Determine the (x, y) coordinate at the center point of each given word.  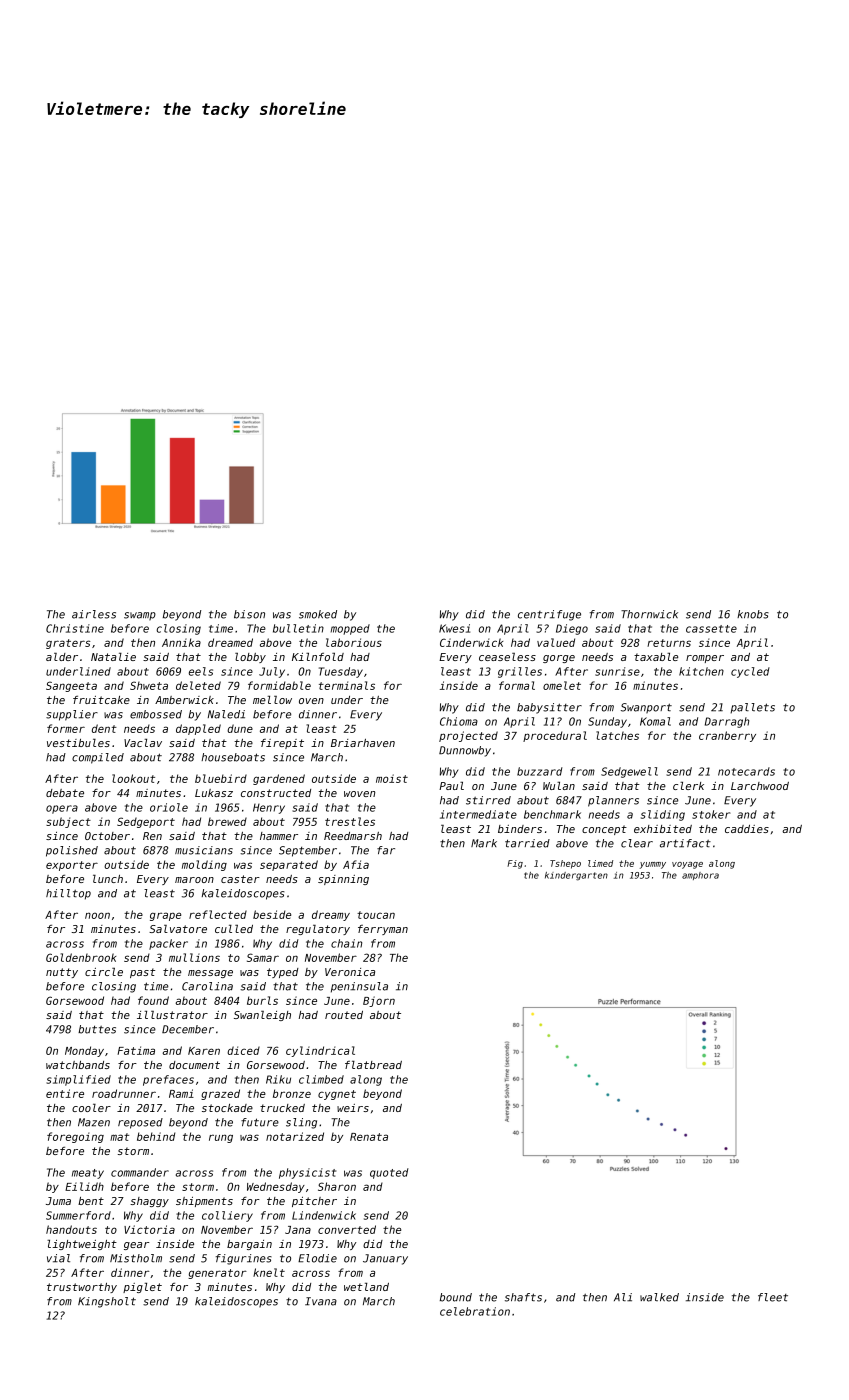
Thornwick (649, 614)
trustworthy (82, 1288)
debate (65, 793)
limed (600, 863)
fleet (773, 1297)
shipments (204, 1202)
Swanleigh (262, 1016)
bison (249, 614)
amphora (700, 876)
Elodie (317, 1258)
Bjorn (379, 1001)
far (386, 850)
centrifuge (549, 615)
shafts (523, 1297)
